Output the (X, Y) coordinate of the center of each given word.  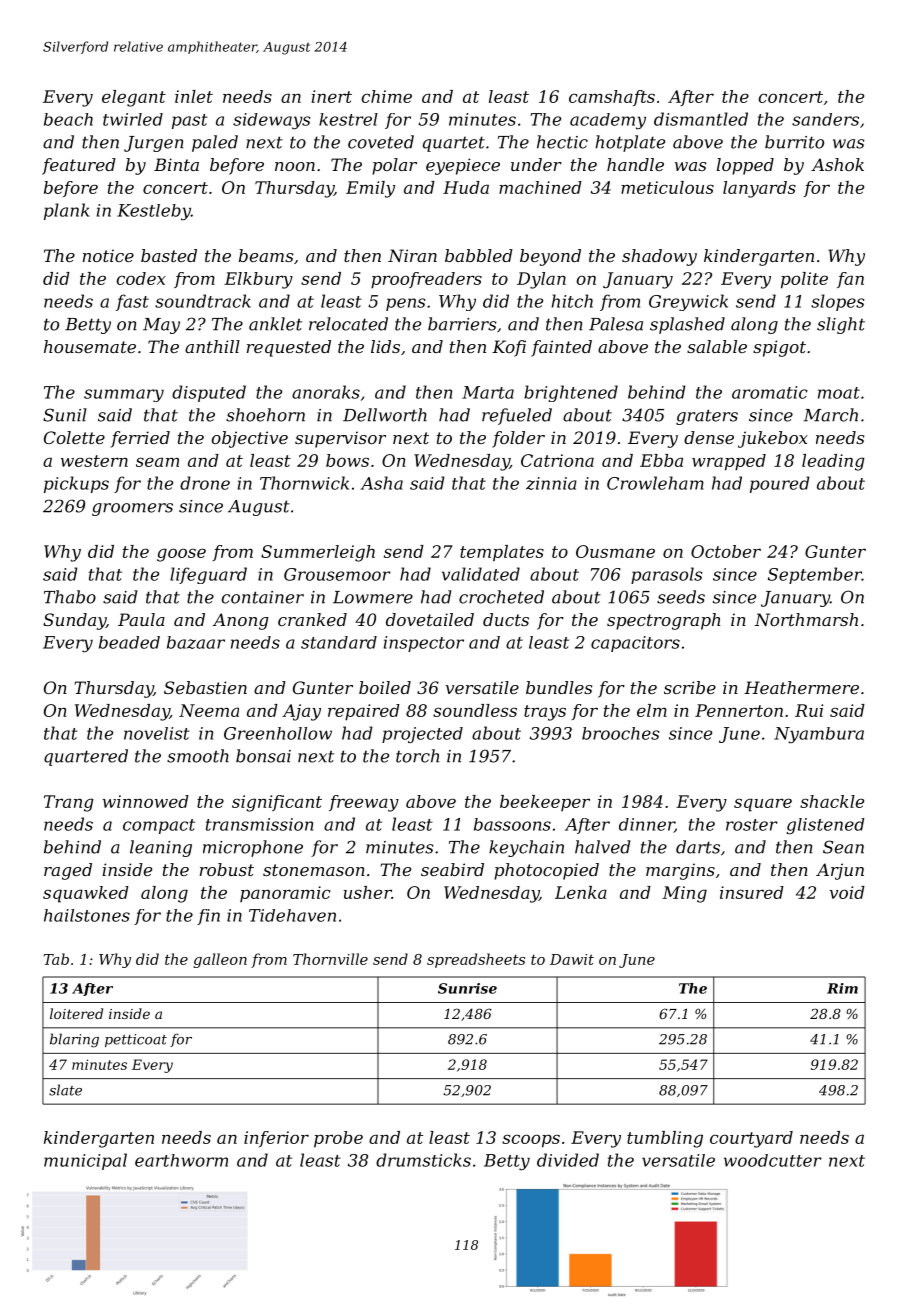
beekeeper (545, 803)
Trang (69, 803)
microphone (253, 848)
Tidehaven (292, 915)
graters (707, 417)
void (847, 892)
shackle (832, 801)
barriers (462, 324)
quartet (454, 144)
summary (124, 395)
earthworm (181, 1160)
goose (181, 555)
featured (79, 166)
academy (608, 121)
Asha (382, 483)
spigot (779, 348)
